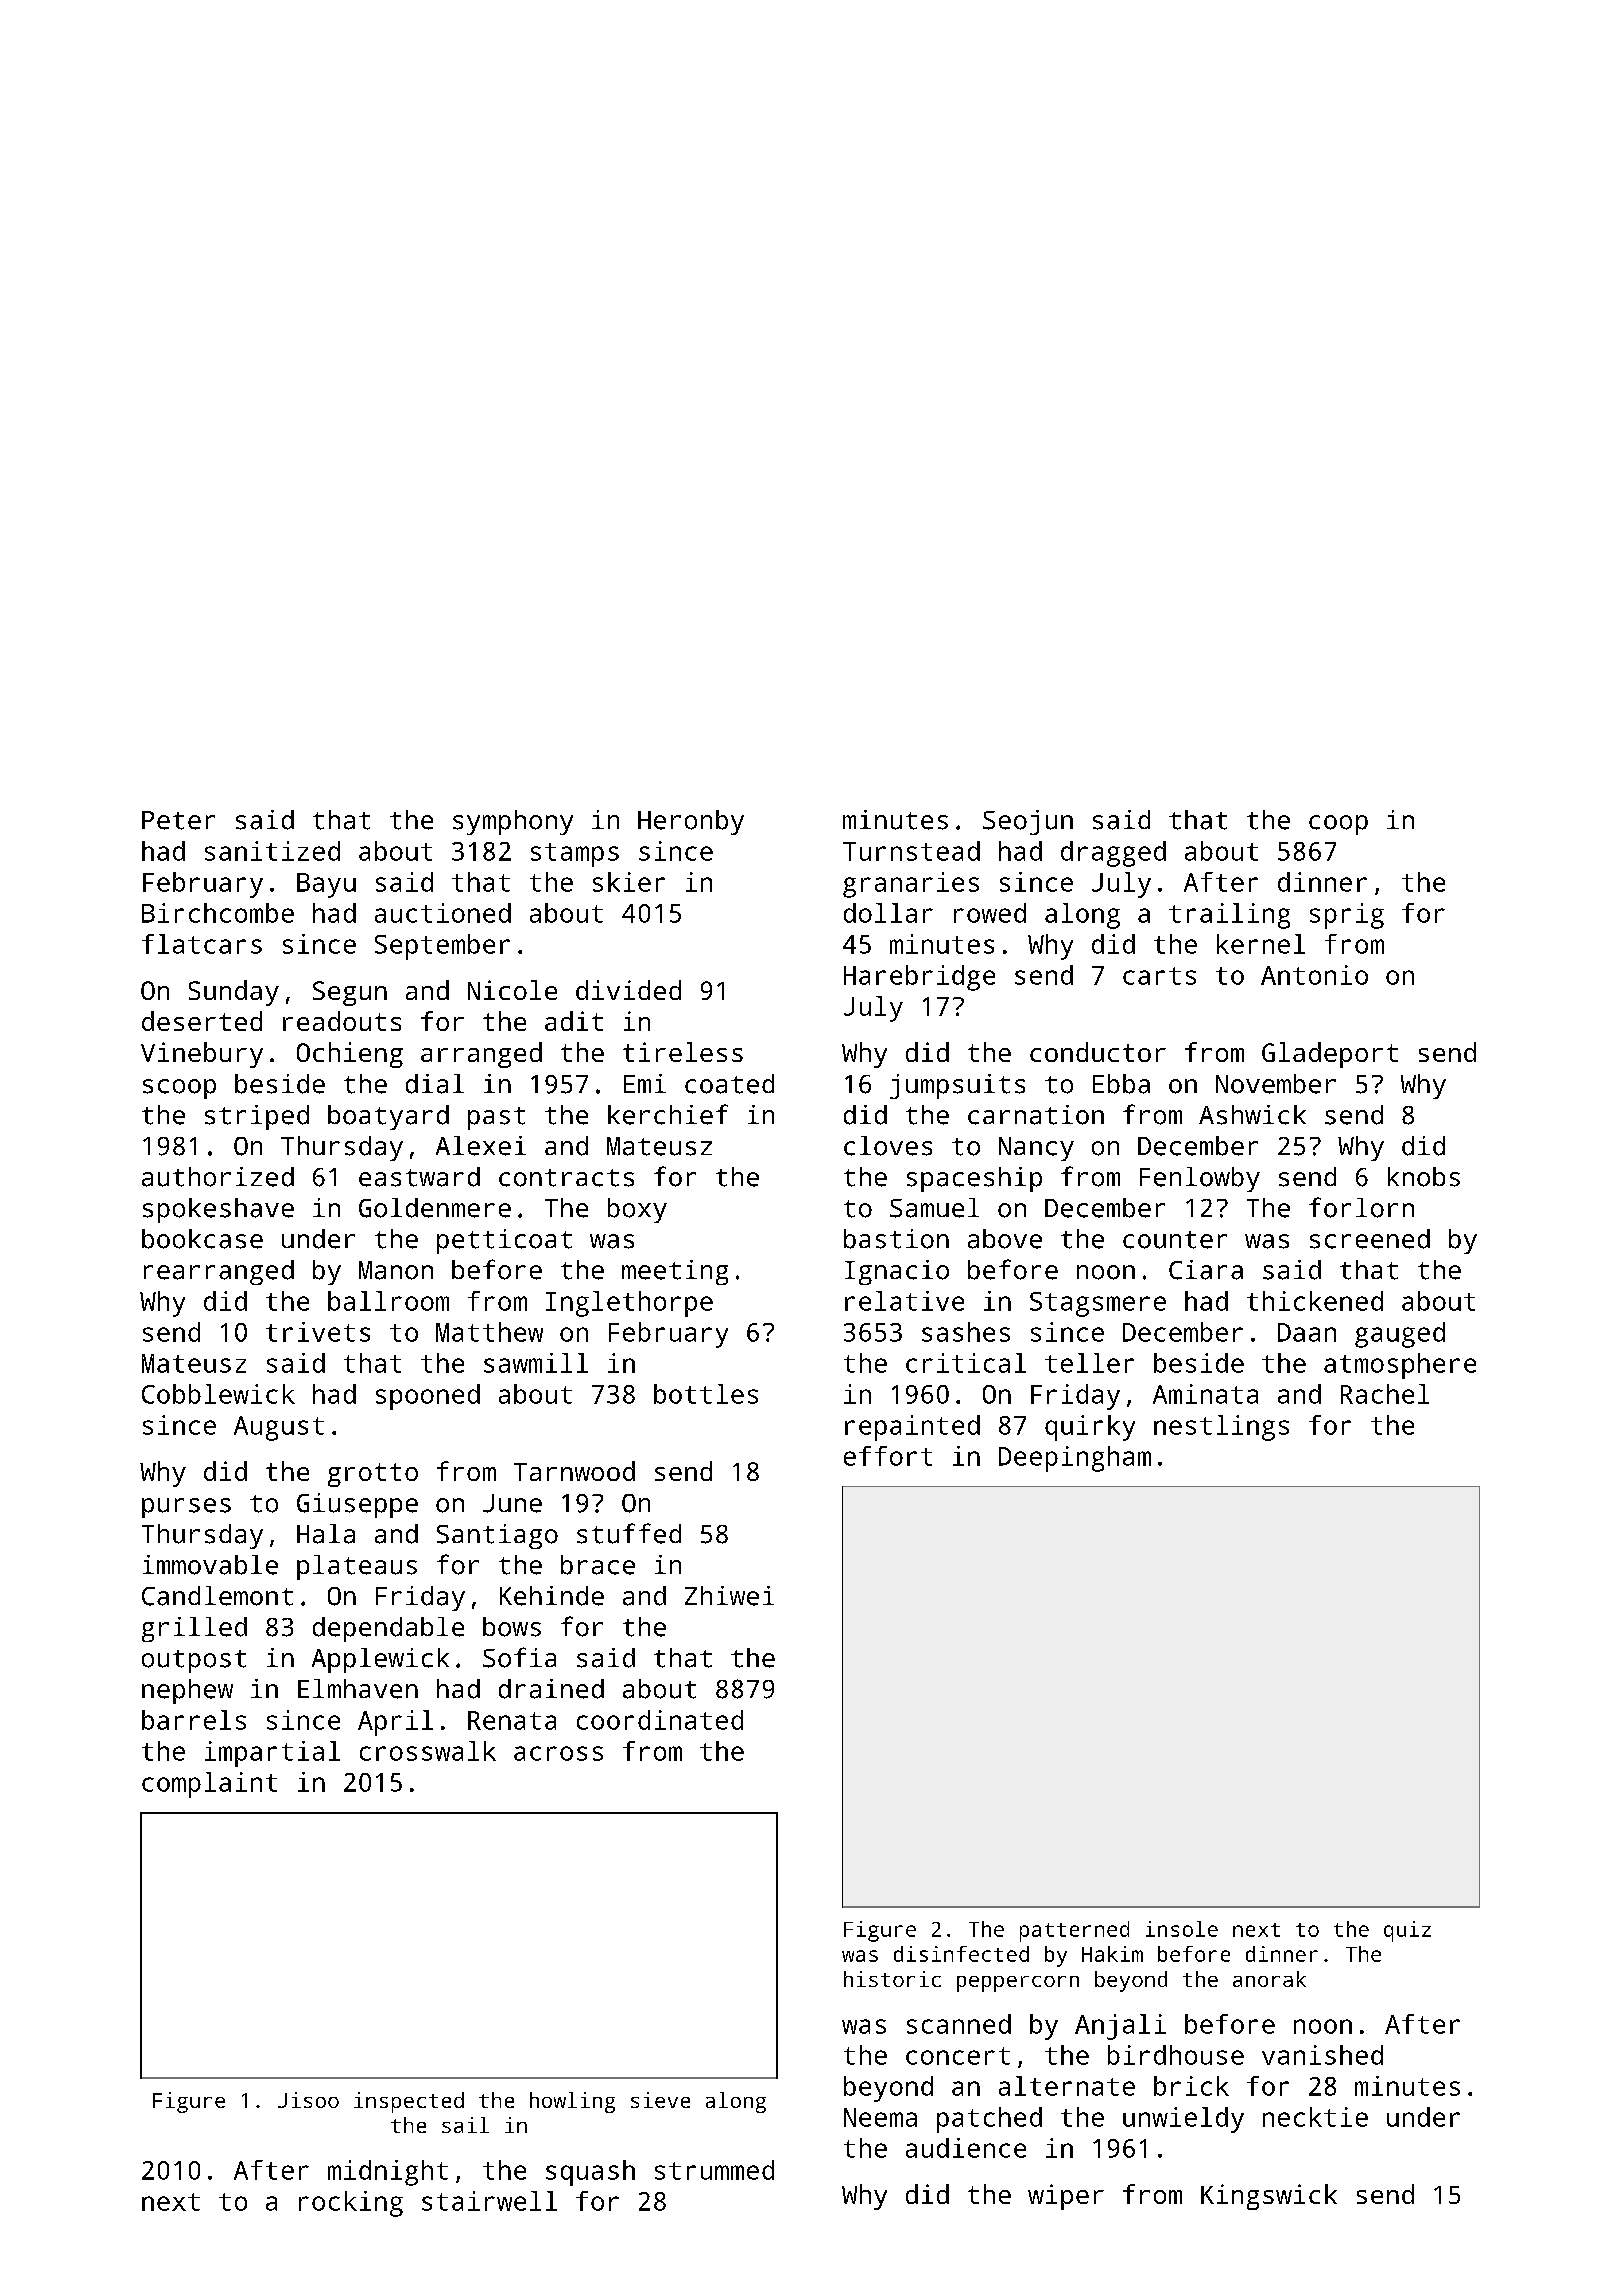 The image size is (1620, 2292). I want to click on nestlings, so click(1221, 1428).
